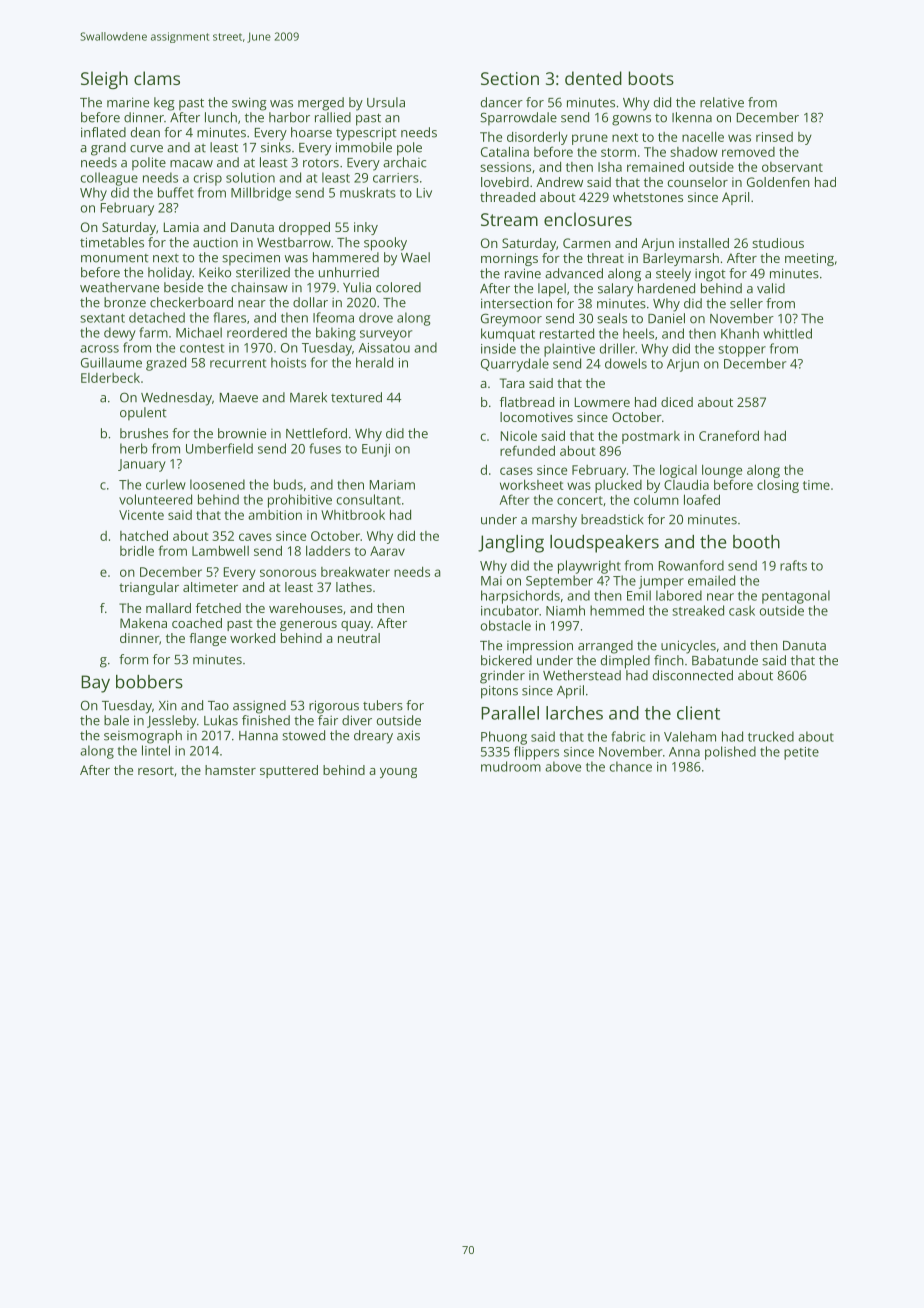 This document has width=924, height=1308. I want to click on young, so click(398, 773).
